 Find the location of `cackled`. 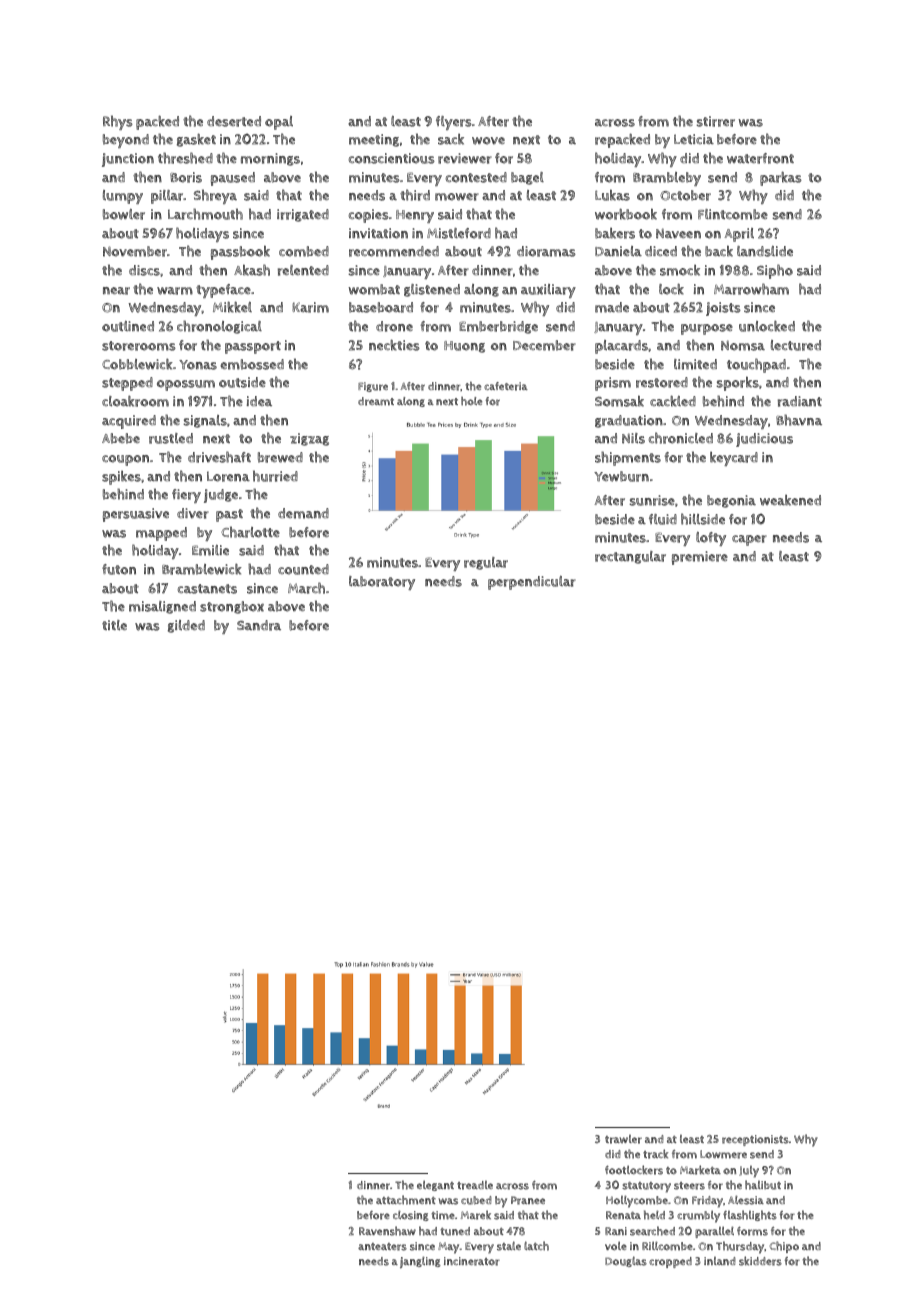

cackled is located at coordinates (673, 401).
